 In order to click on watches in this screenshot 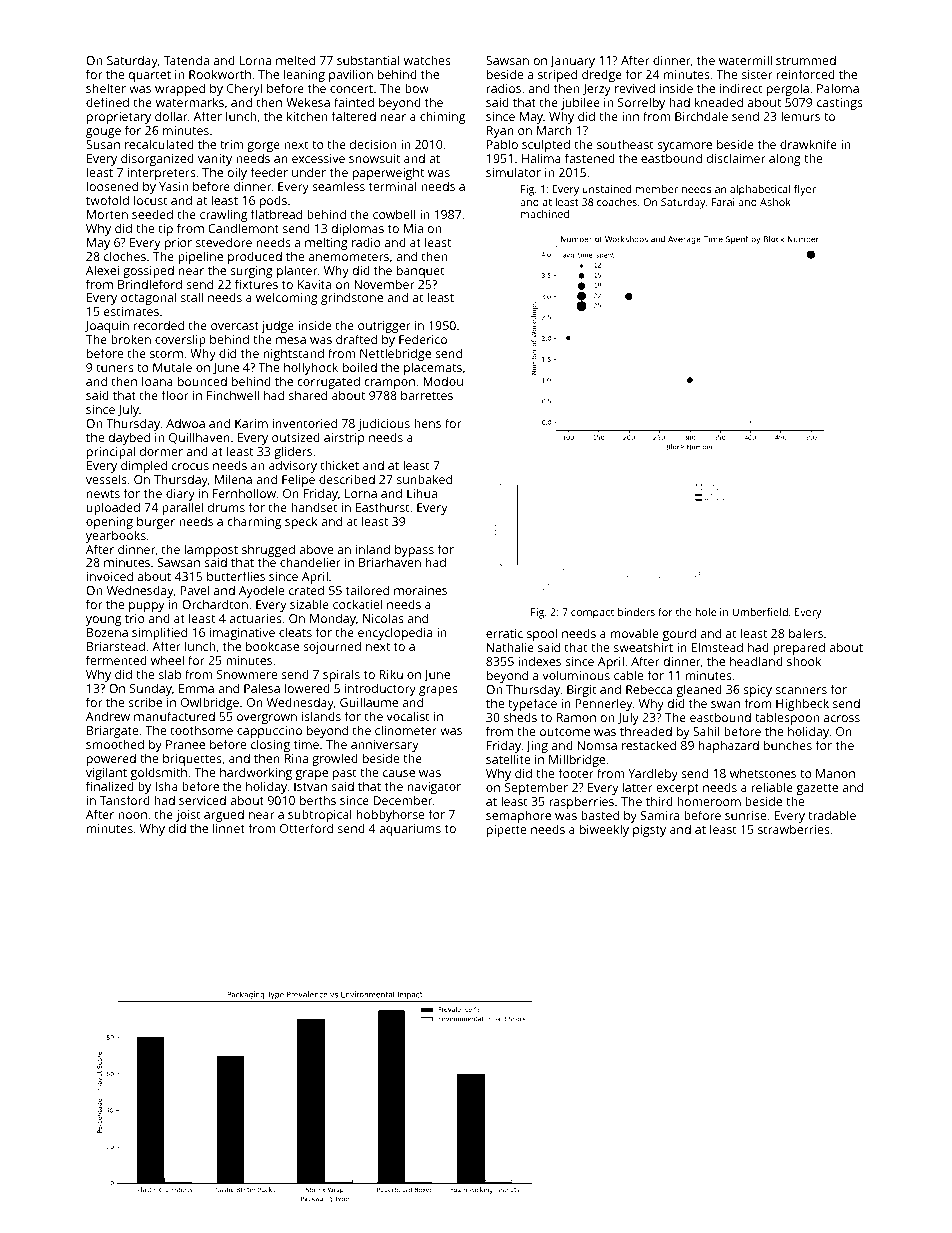, I will do `click(427, 60)`.
